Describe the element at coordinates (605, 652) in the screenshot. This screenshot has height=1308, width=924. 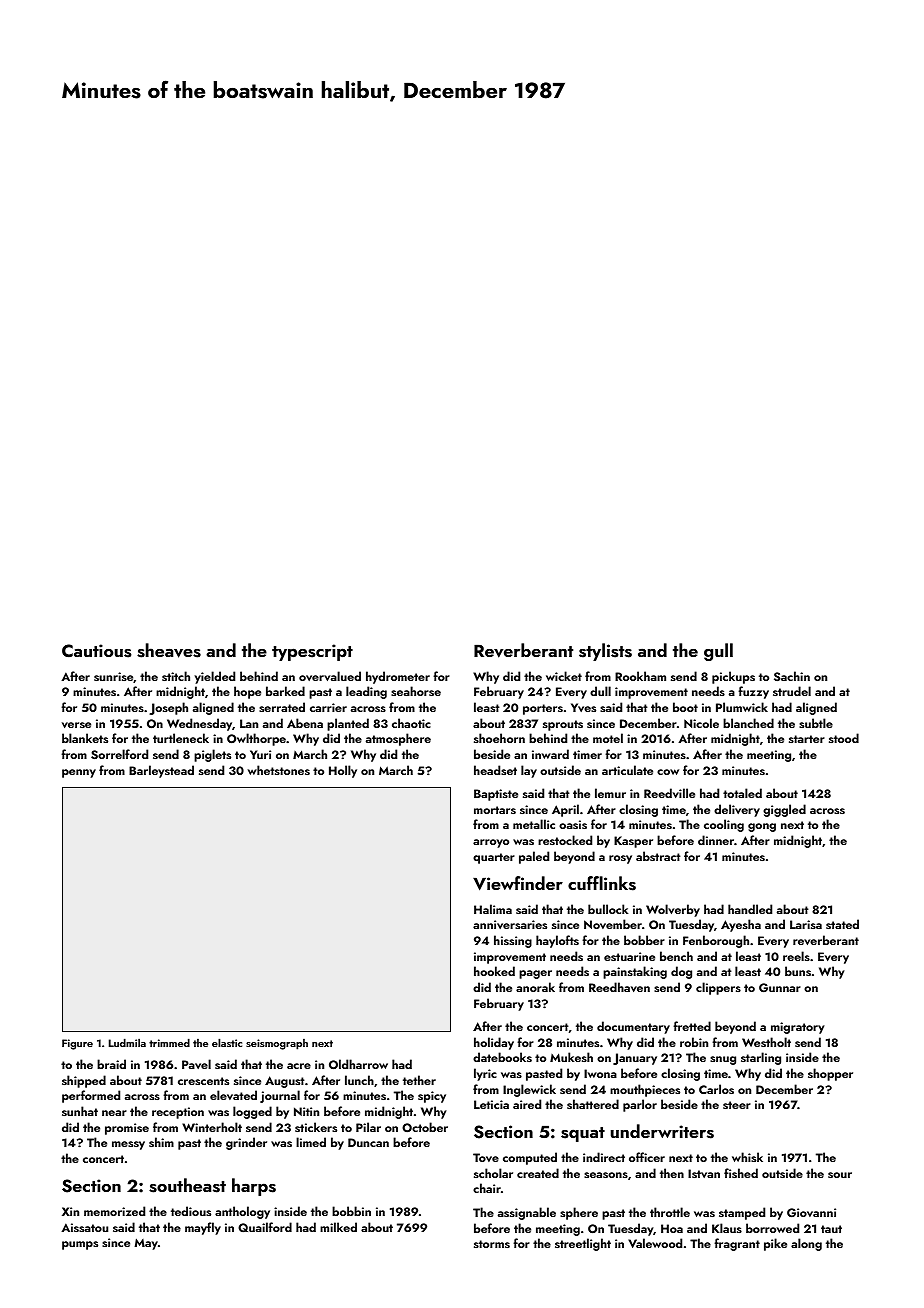
I see `stylists` at that location.
